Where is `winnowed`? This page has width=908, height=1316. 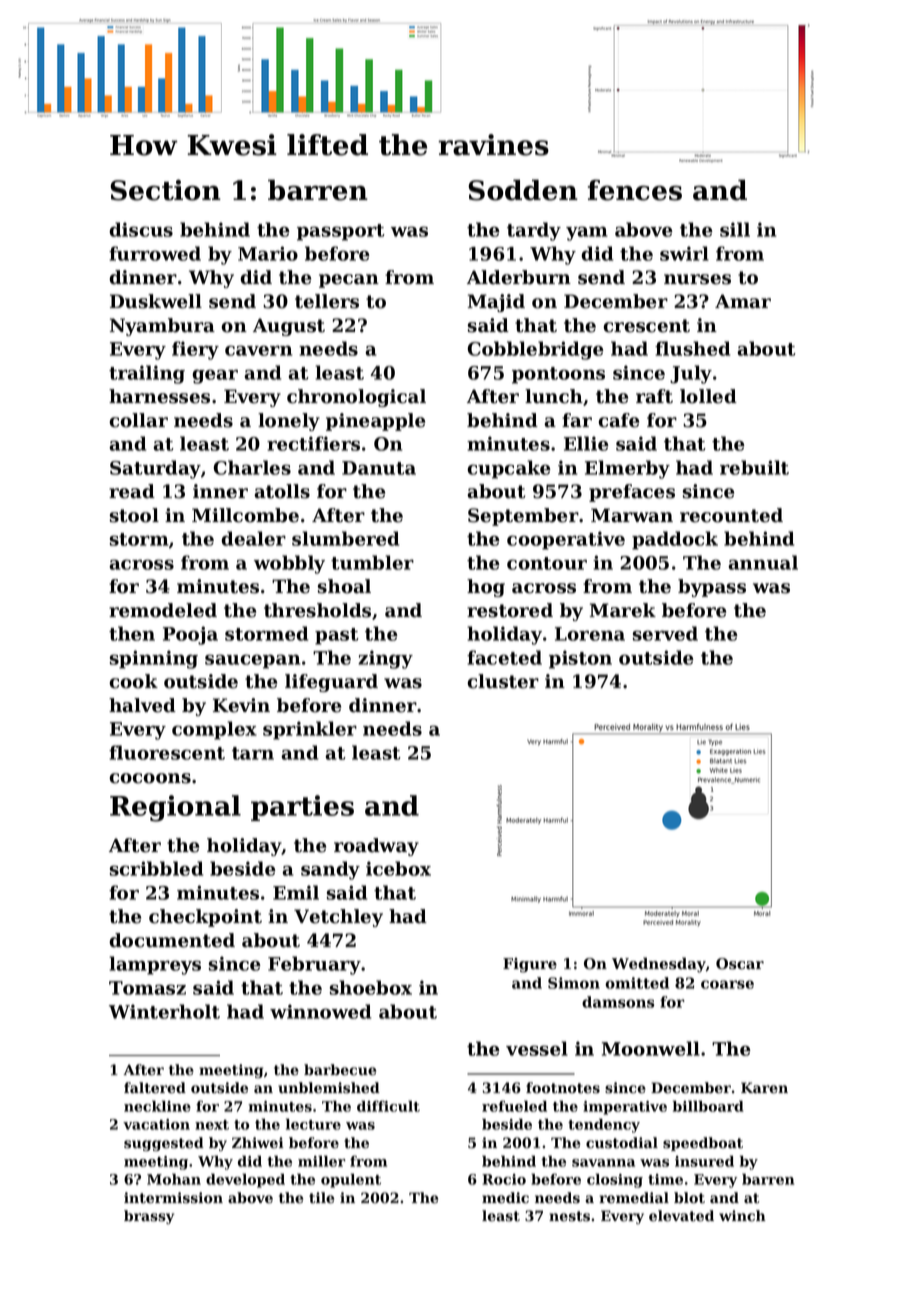
winnowed is located at coordinates (320, 1011).
